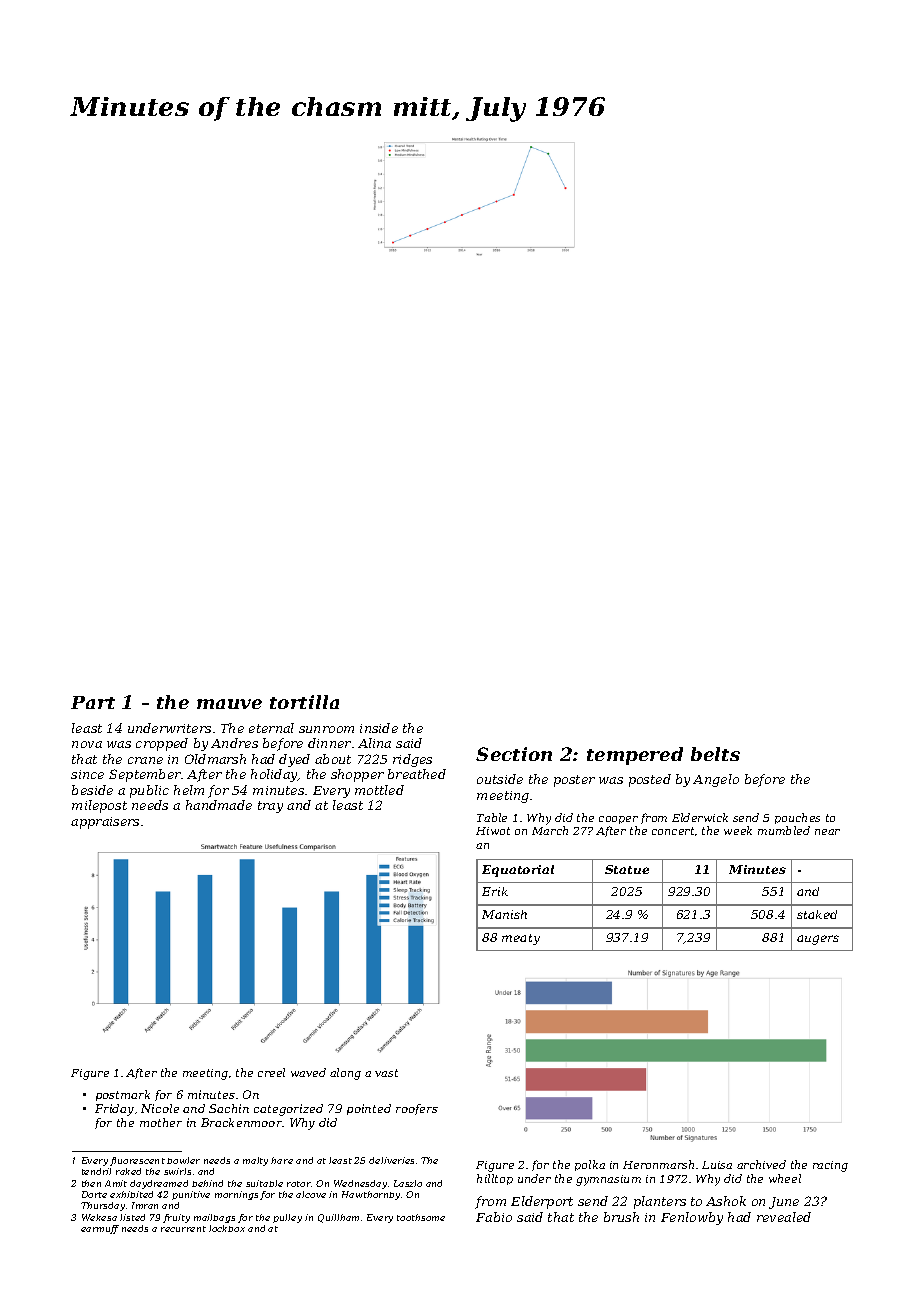 This screenshot has height=1308, width=924. Describe the element at coordinates (215, 759) in the screenshot. I see `Oldmarsh` at that location.
